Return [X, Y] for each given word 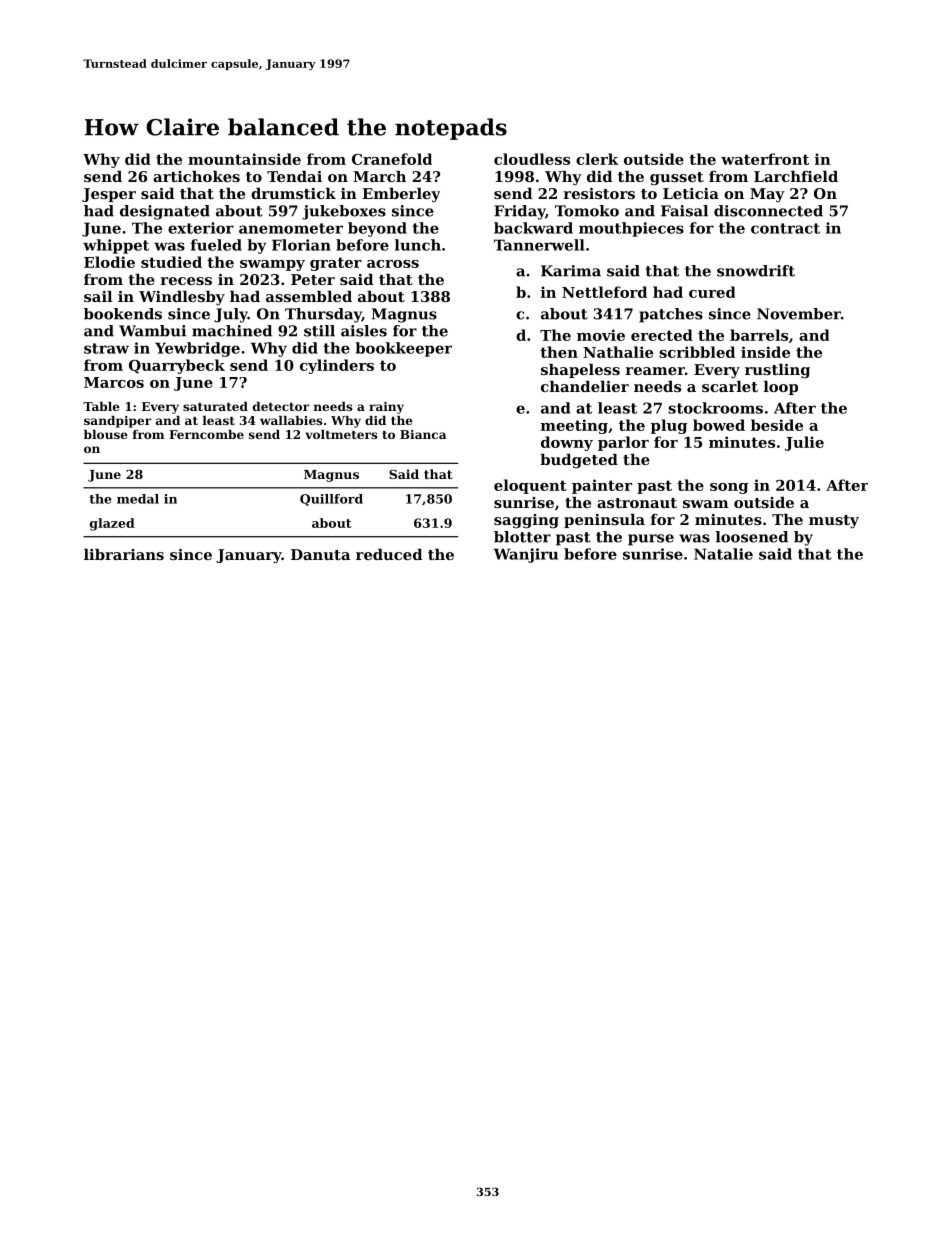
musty [834, 522]
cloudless [532, 159]
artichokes [196, 176]
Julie [804, 443]
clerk [597, 159]
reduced [389, 554]
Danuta [320, 554]
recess [186, 281]
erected [662, 335]
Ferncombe [206, 434]
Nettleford [604, 292]
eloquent [530, 486]
